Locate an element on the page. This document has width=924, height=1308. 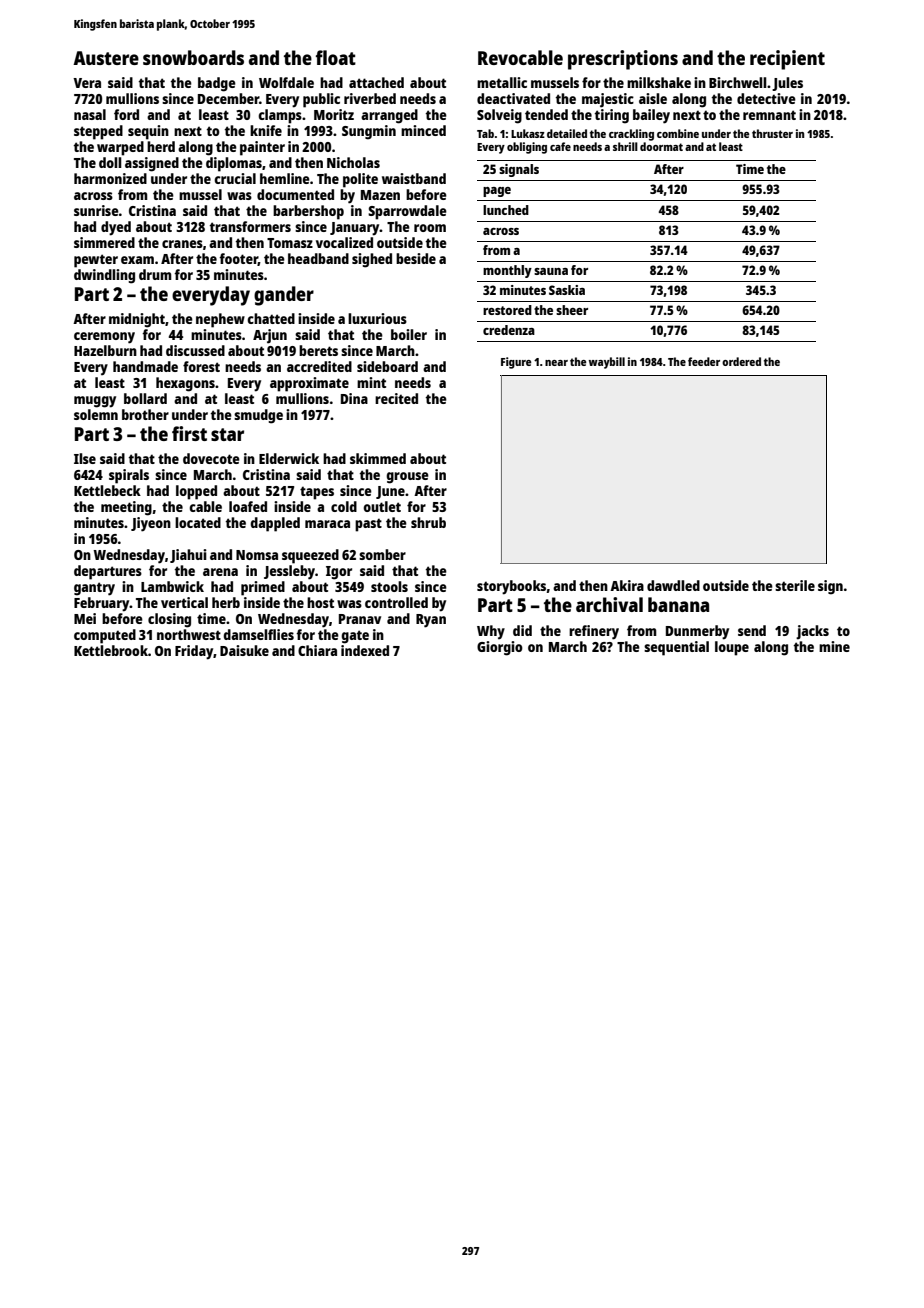
Friday is located at coordinates (194, 652).
